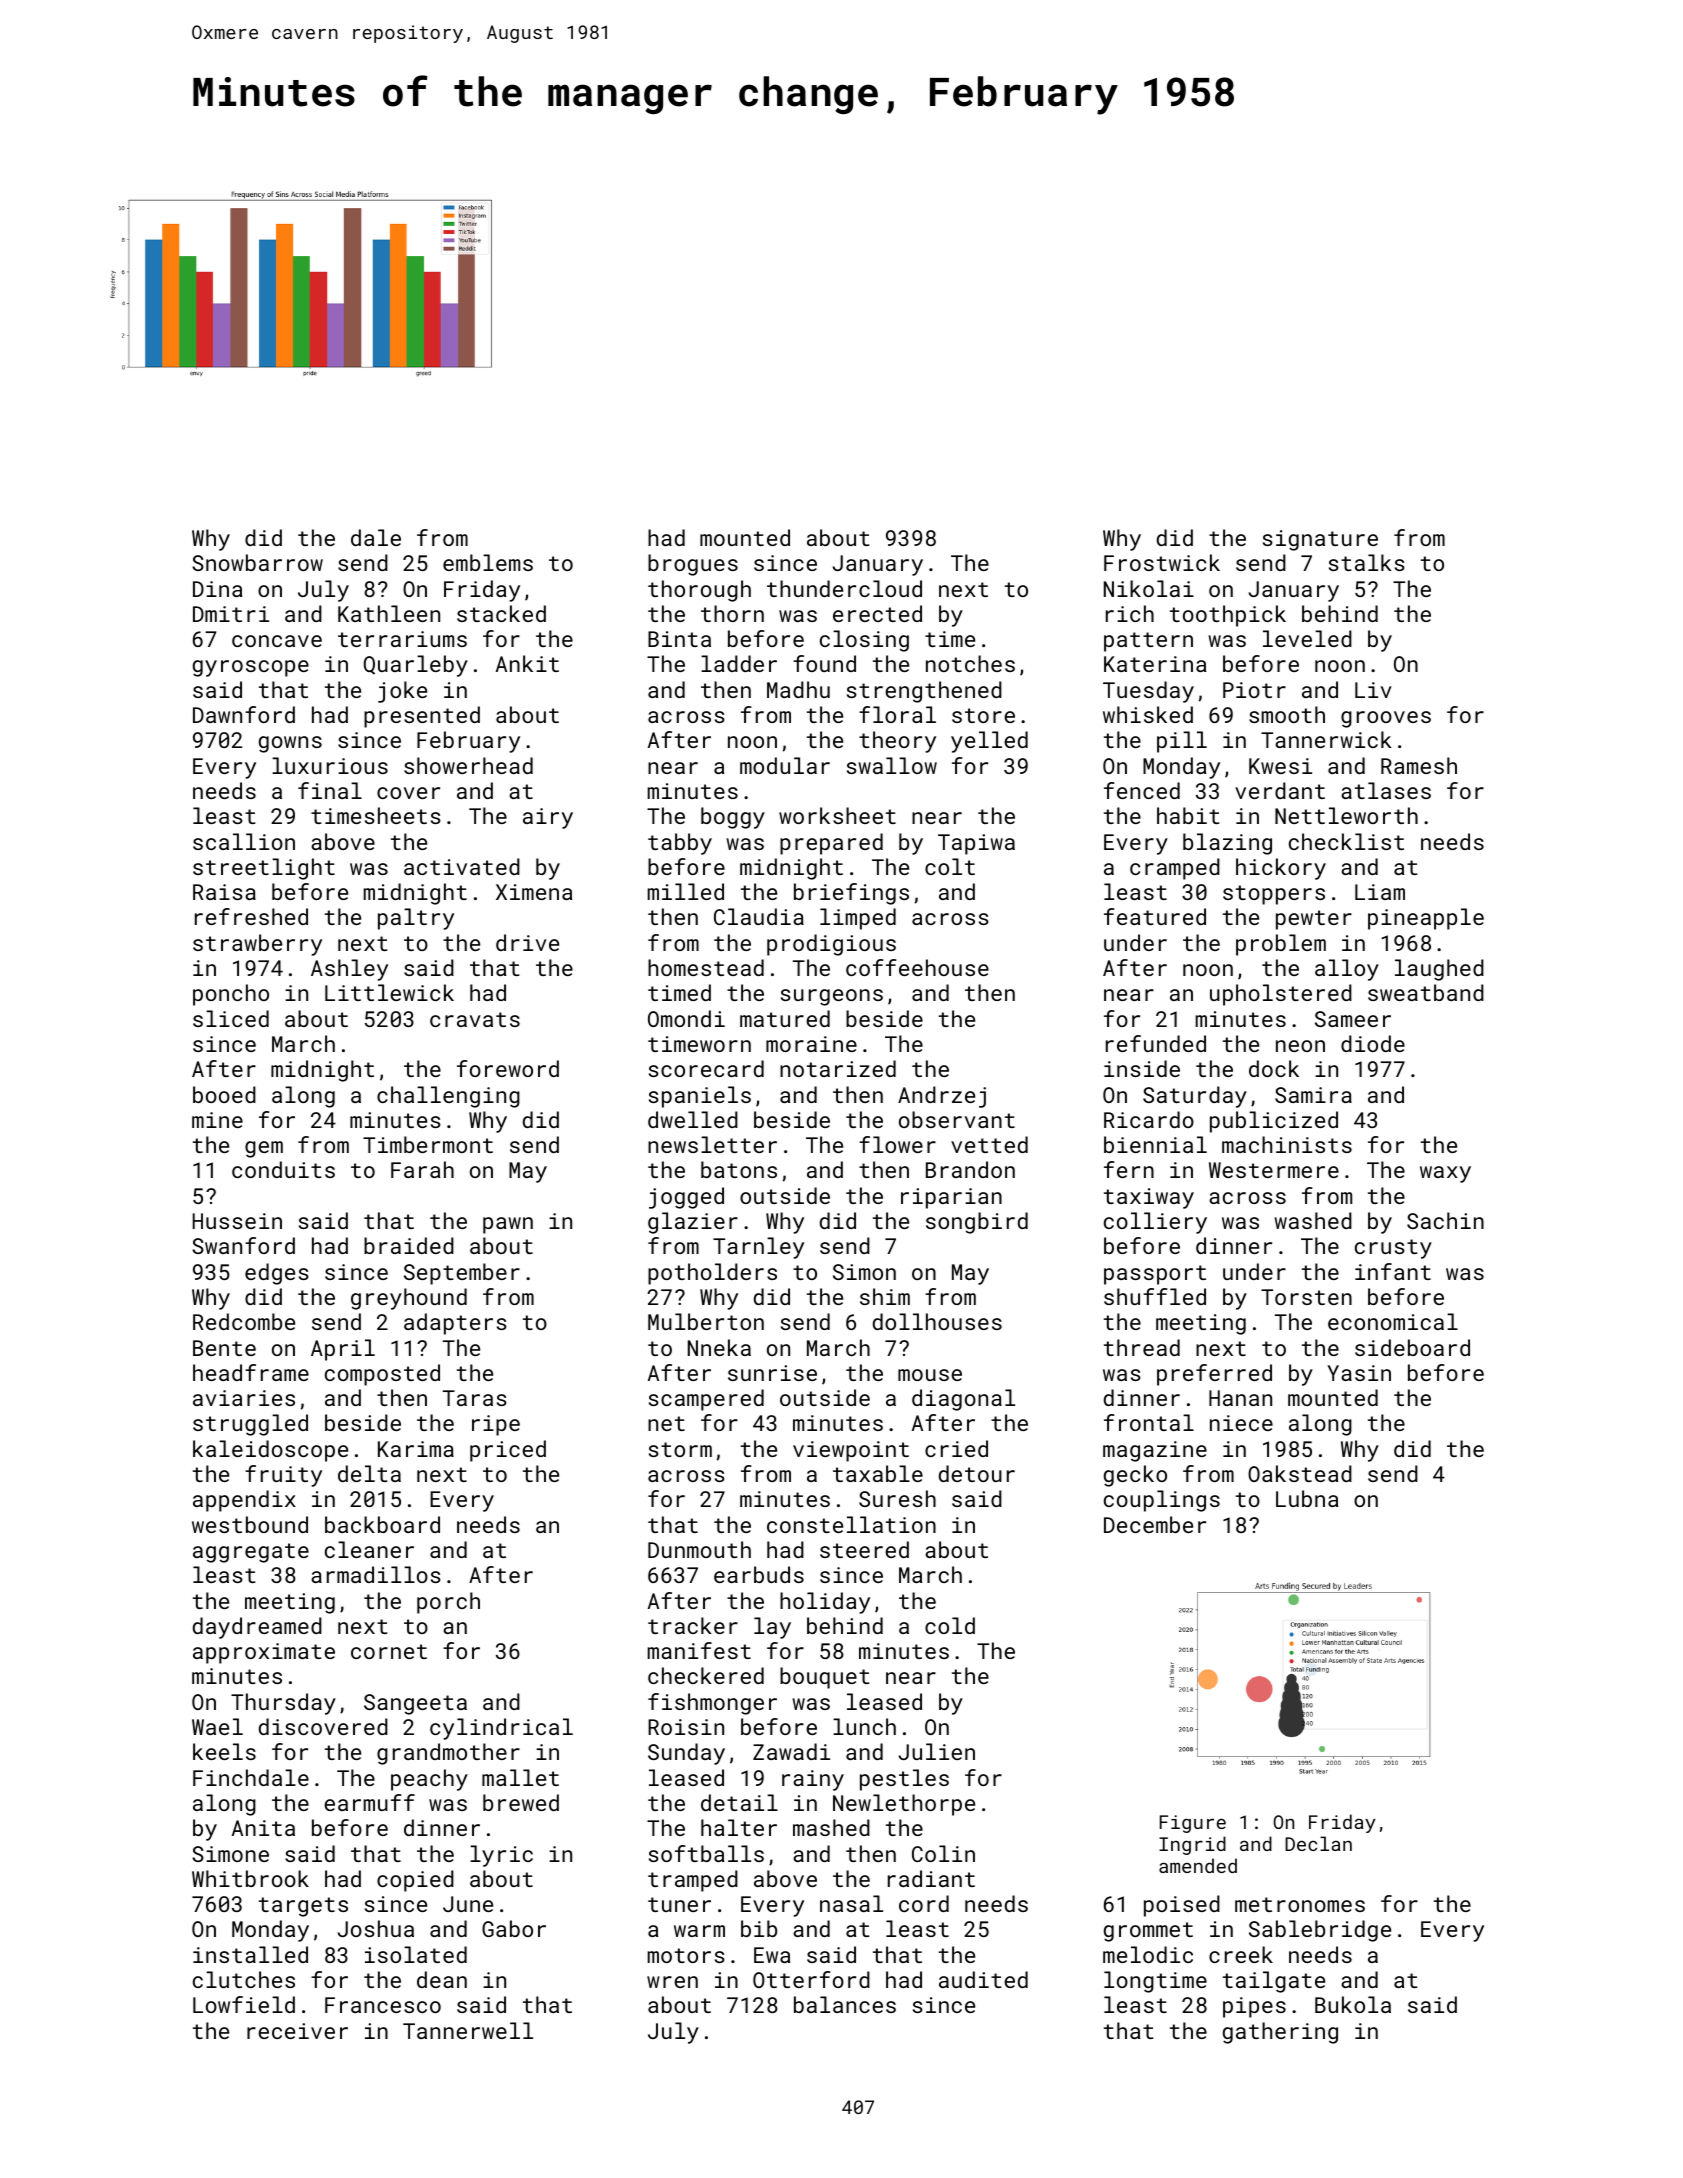 This page has width=1683, height=2178. Describe the element at coordinates (264, 1653) in the page. I see `approximate` at that location.
